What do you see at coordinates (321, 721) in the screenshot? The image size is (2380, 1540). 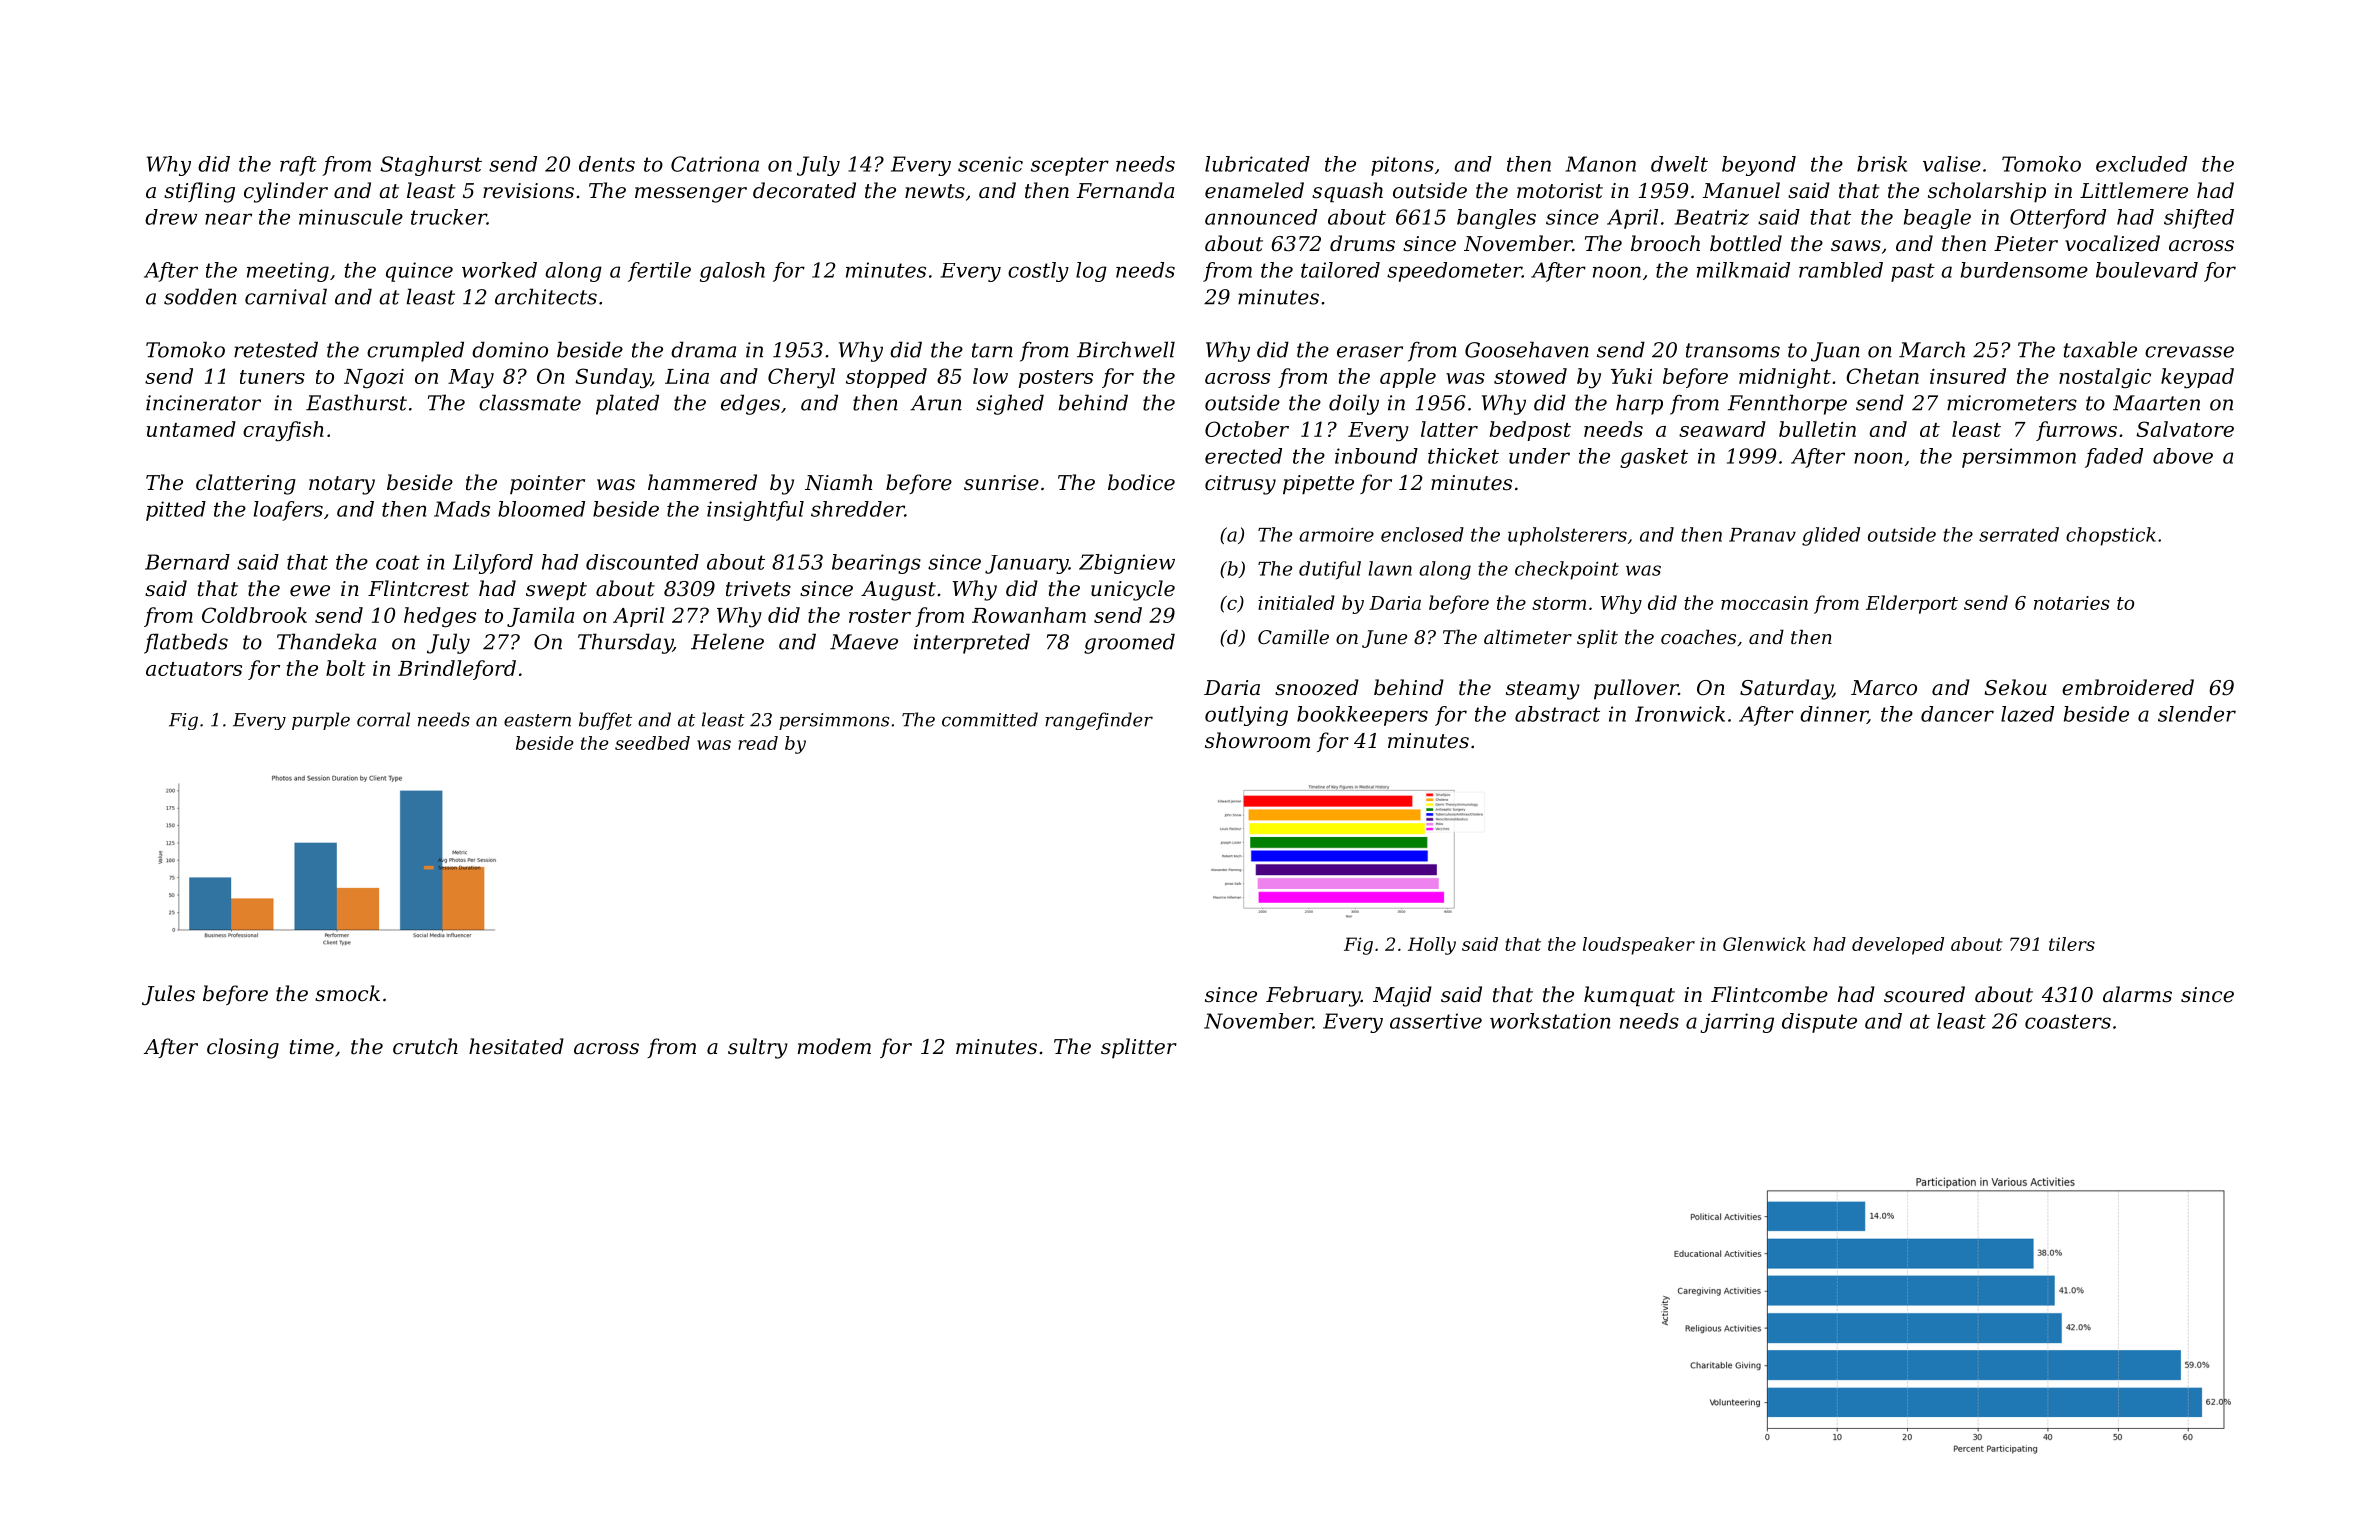 I see `purple` at bounding box center [321, 721].
